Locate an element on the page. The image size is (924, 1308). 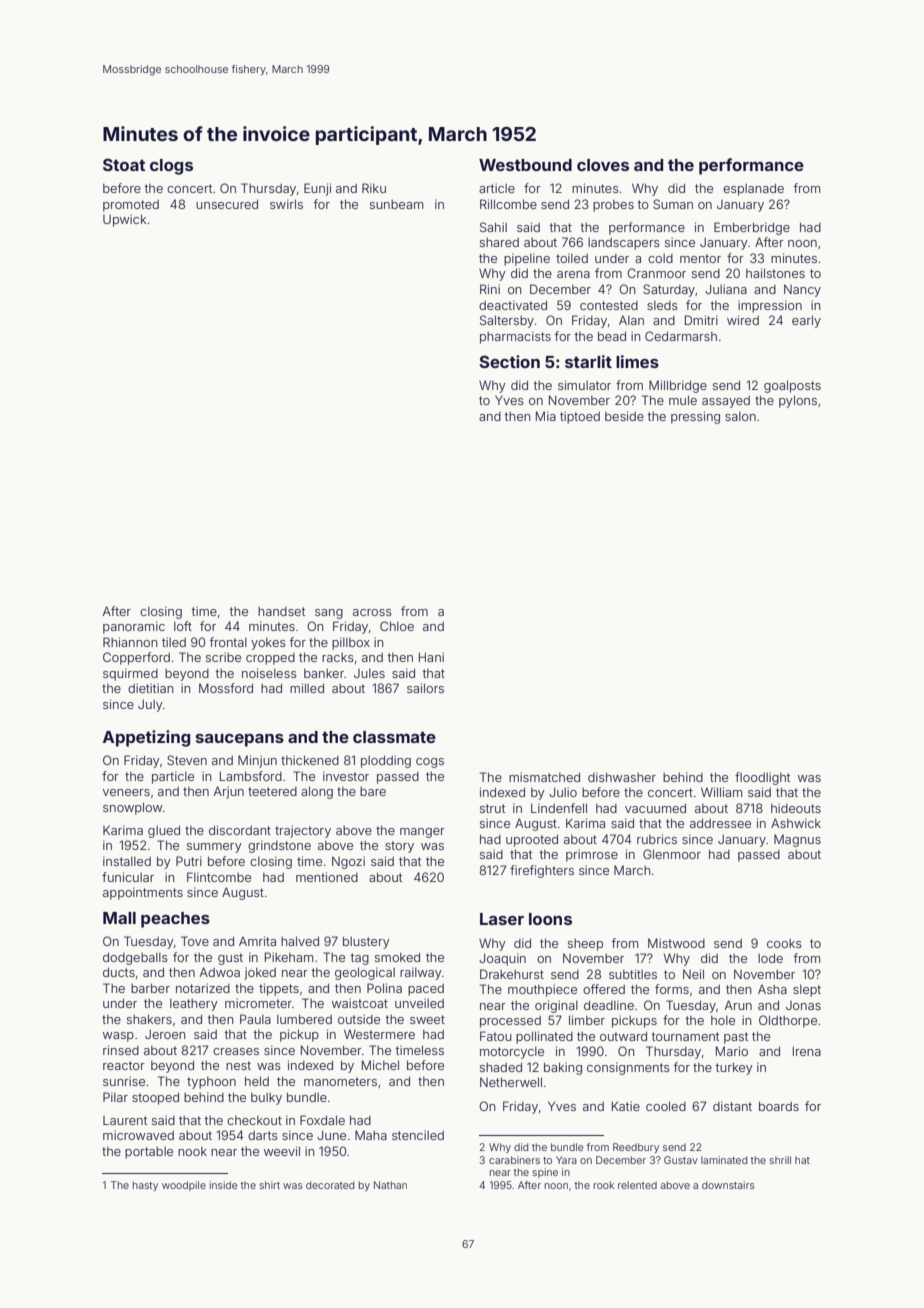
pressing is located at coordinates (695, 417).
